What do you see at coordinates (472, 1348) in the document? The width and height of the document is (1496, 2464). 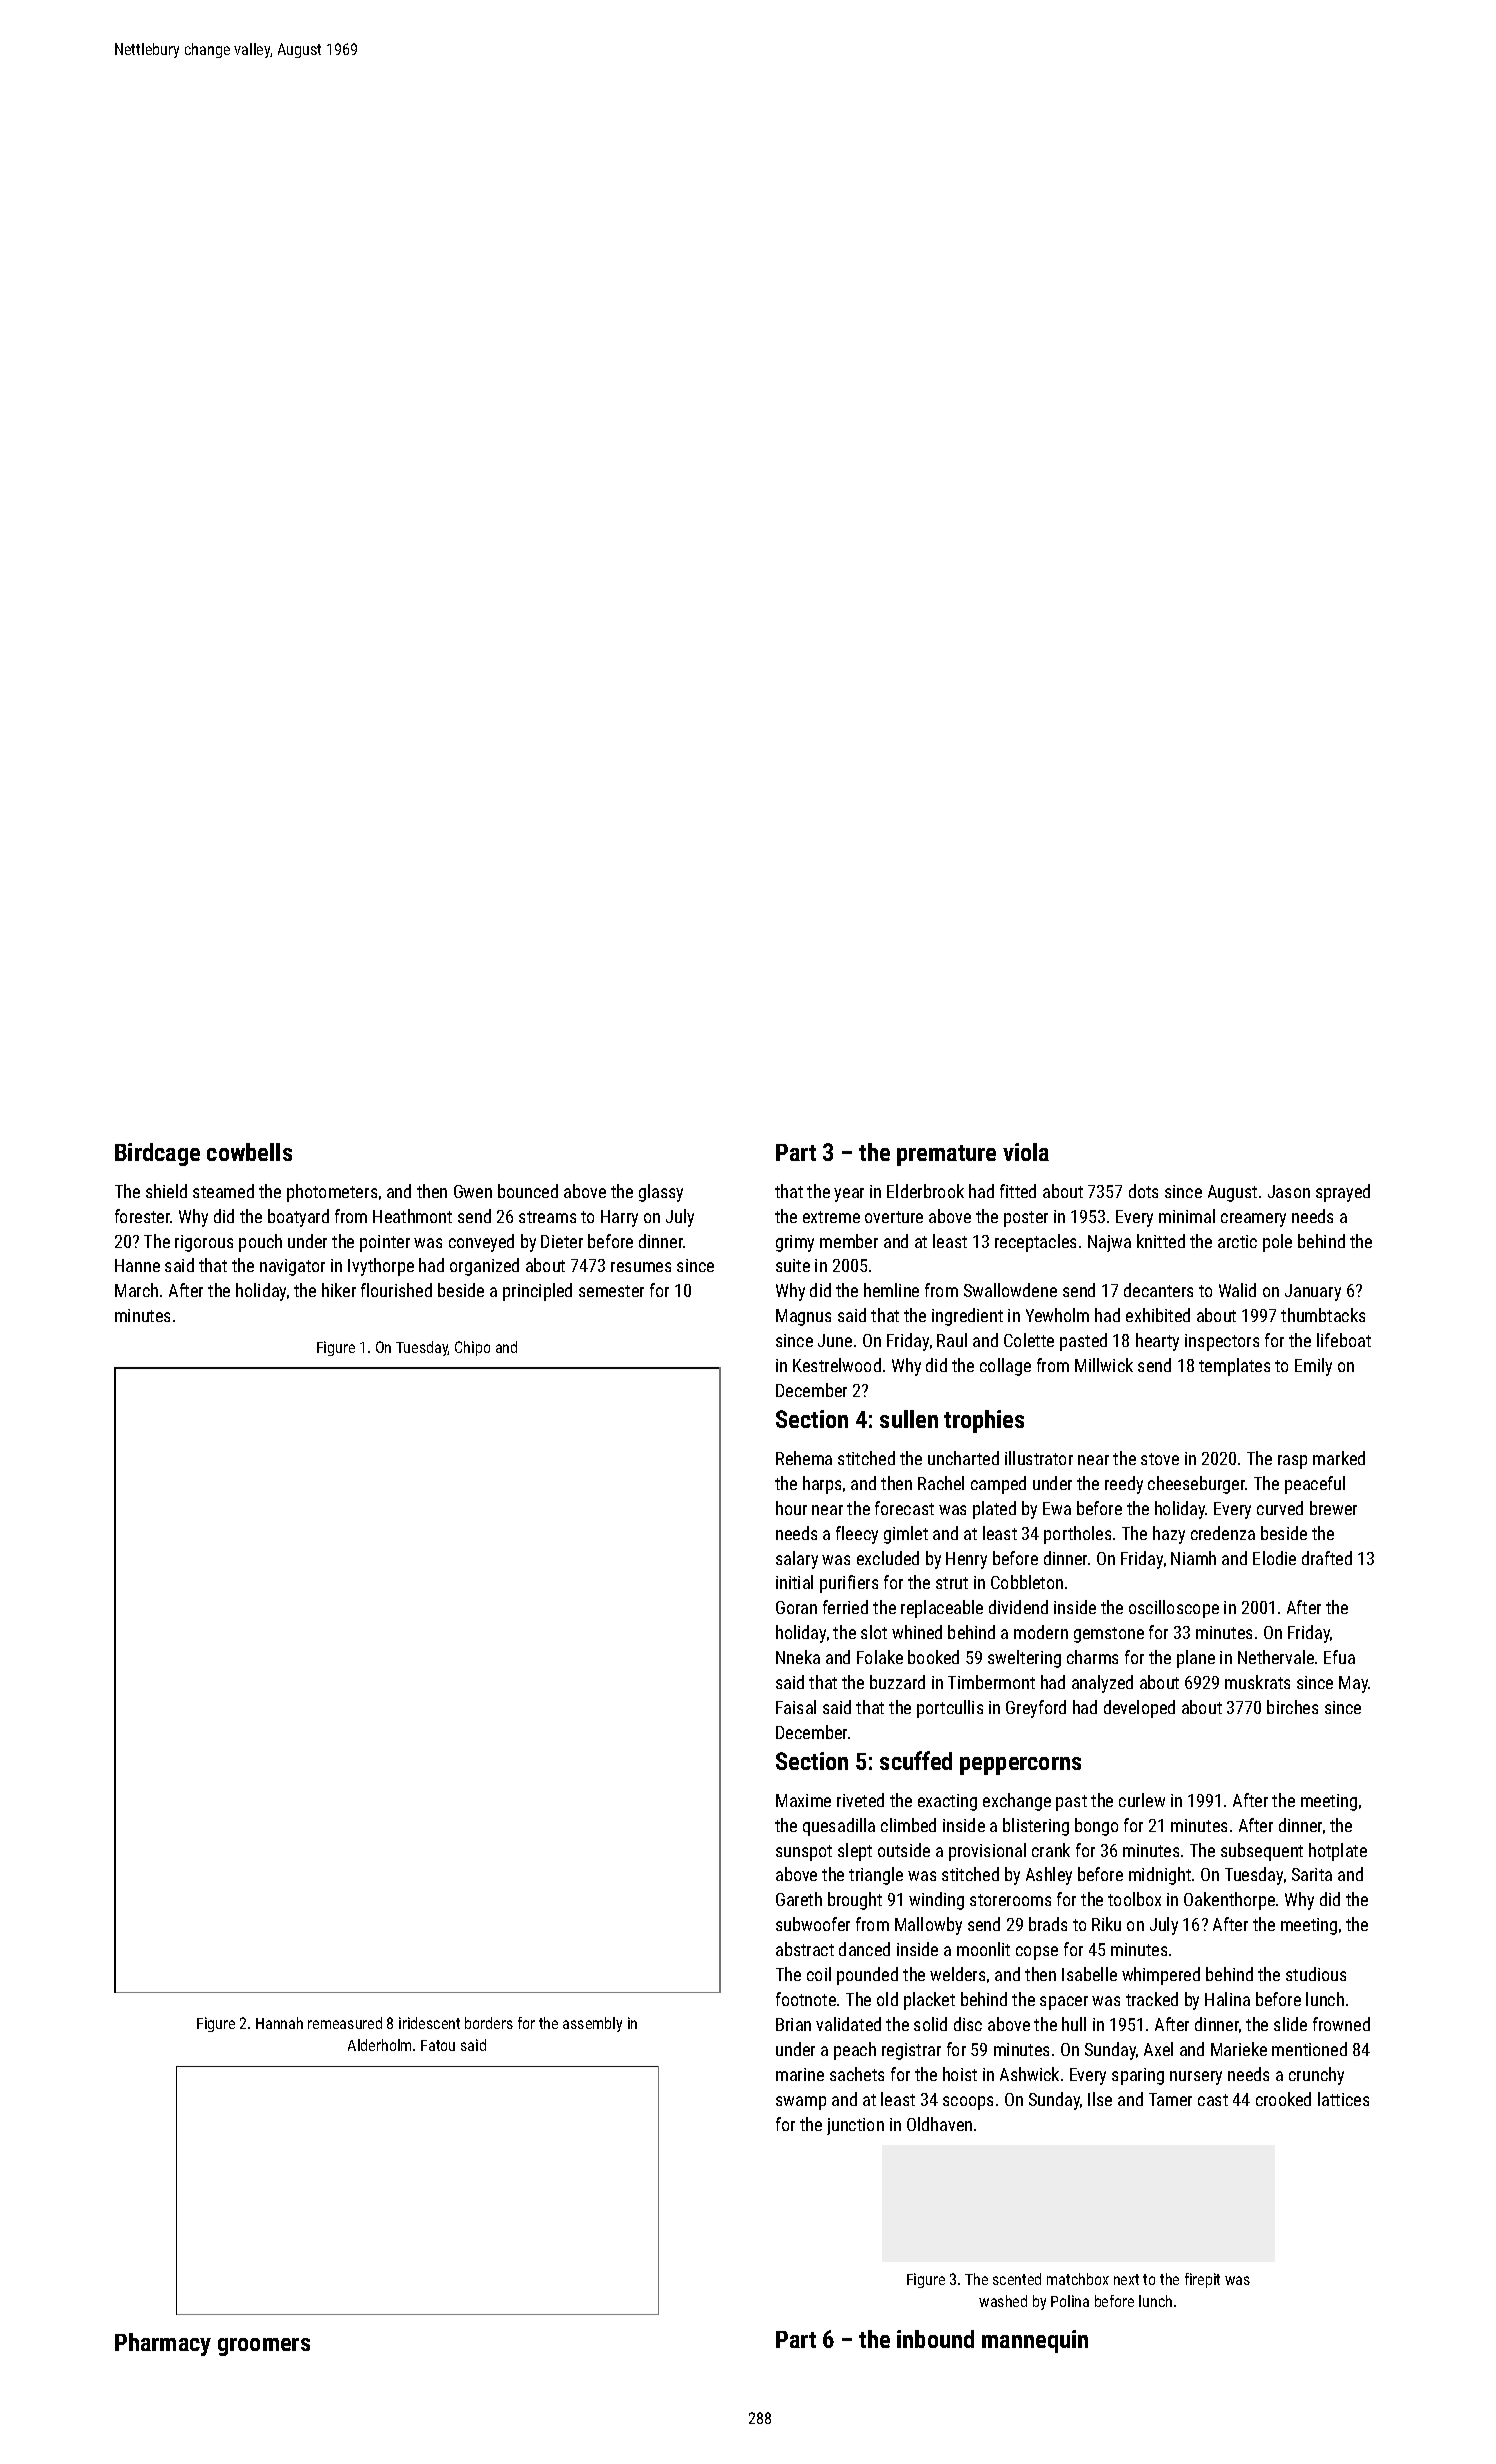 I see `Chipo` at bounding box center [472, 1348].
